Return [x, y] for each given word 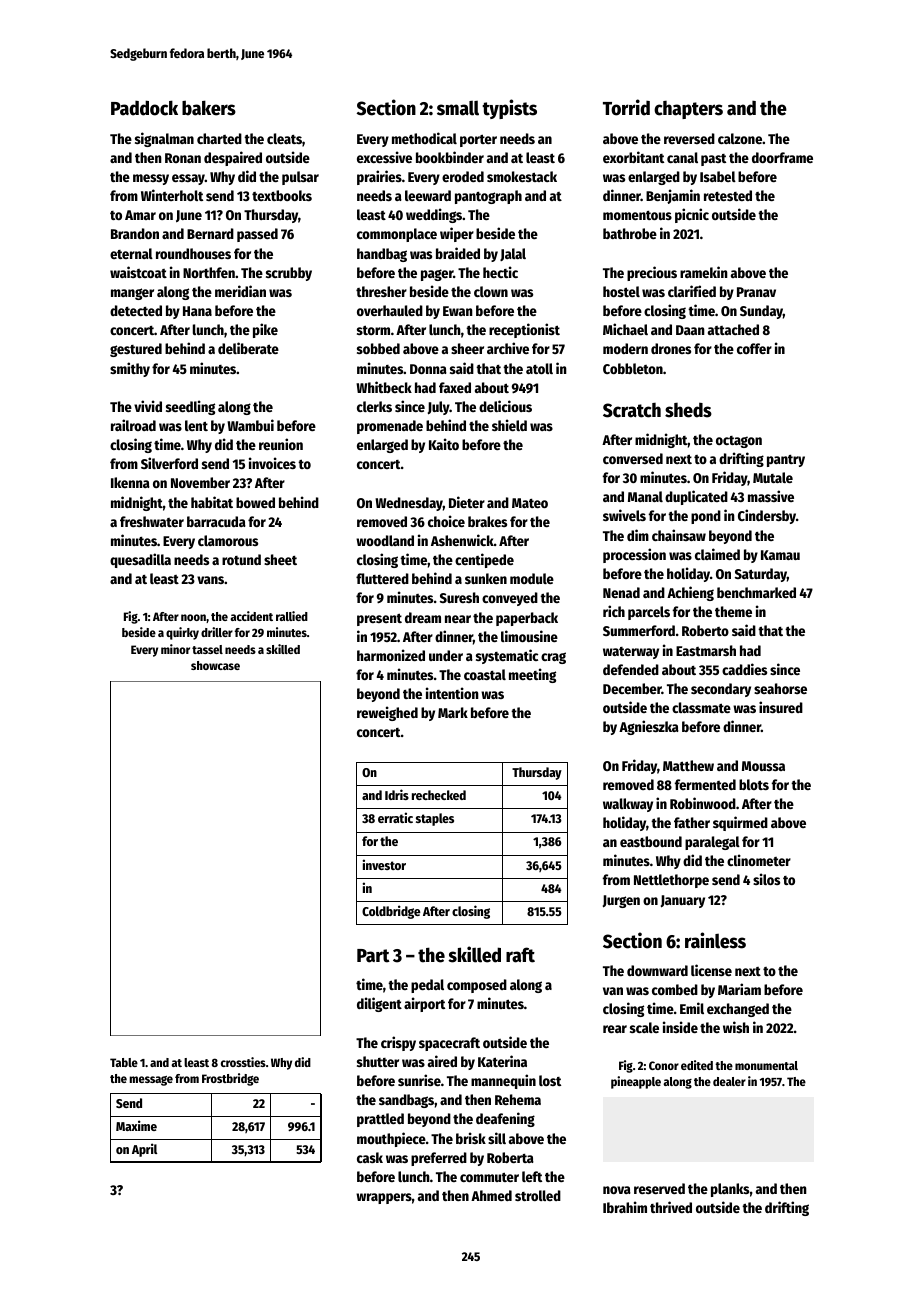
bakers [209, 108]
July [439, 408]
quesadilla [140, 560]
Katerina [502, 1061]
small [458, 108]
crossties [243, 1062]
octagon [739, 442]
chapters [688, 110]
